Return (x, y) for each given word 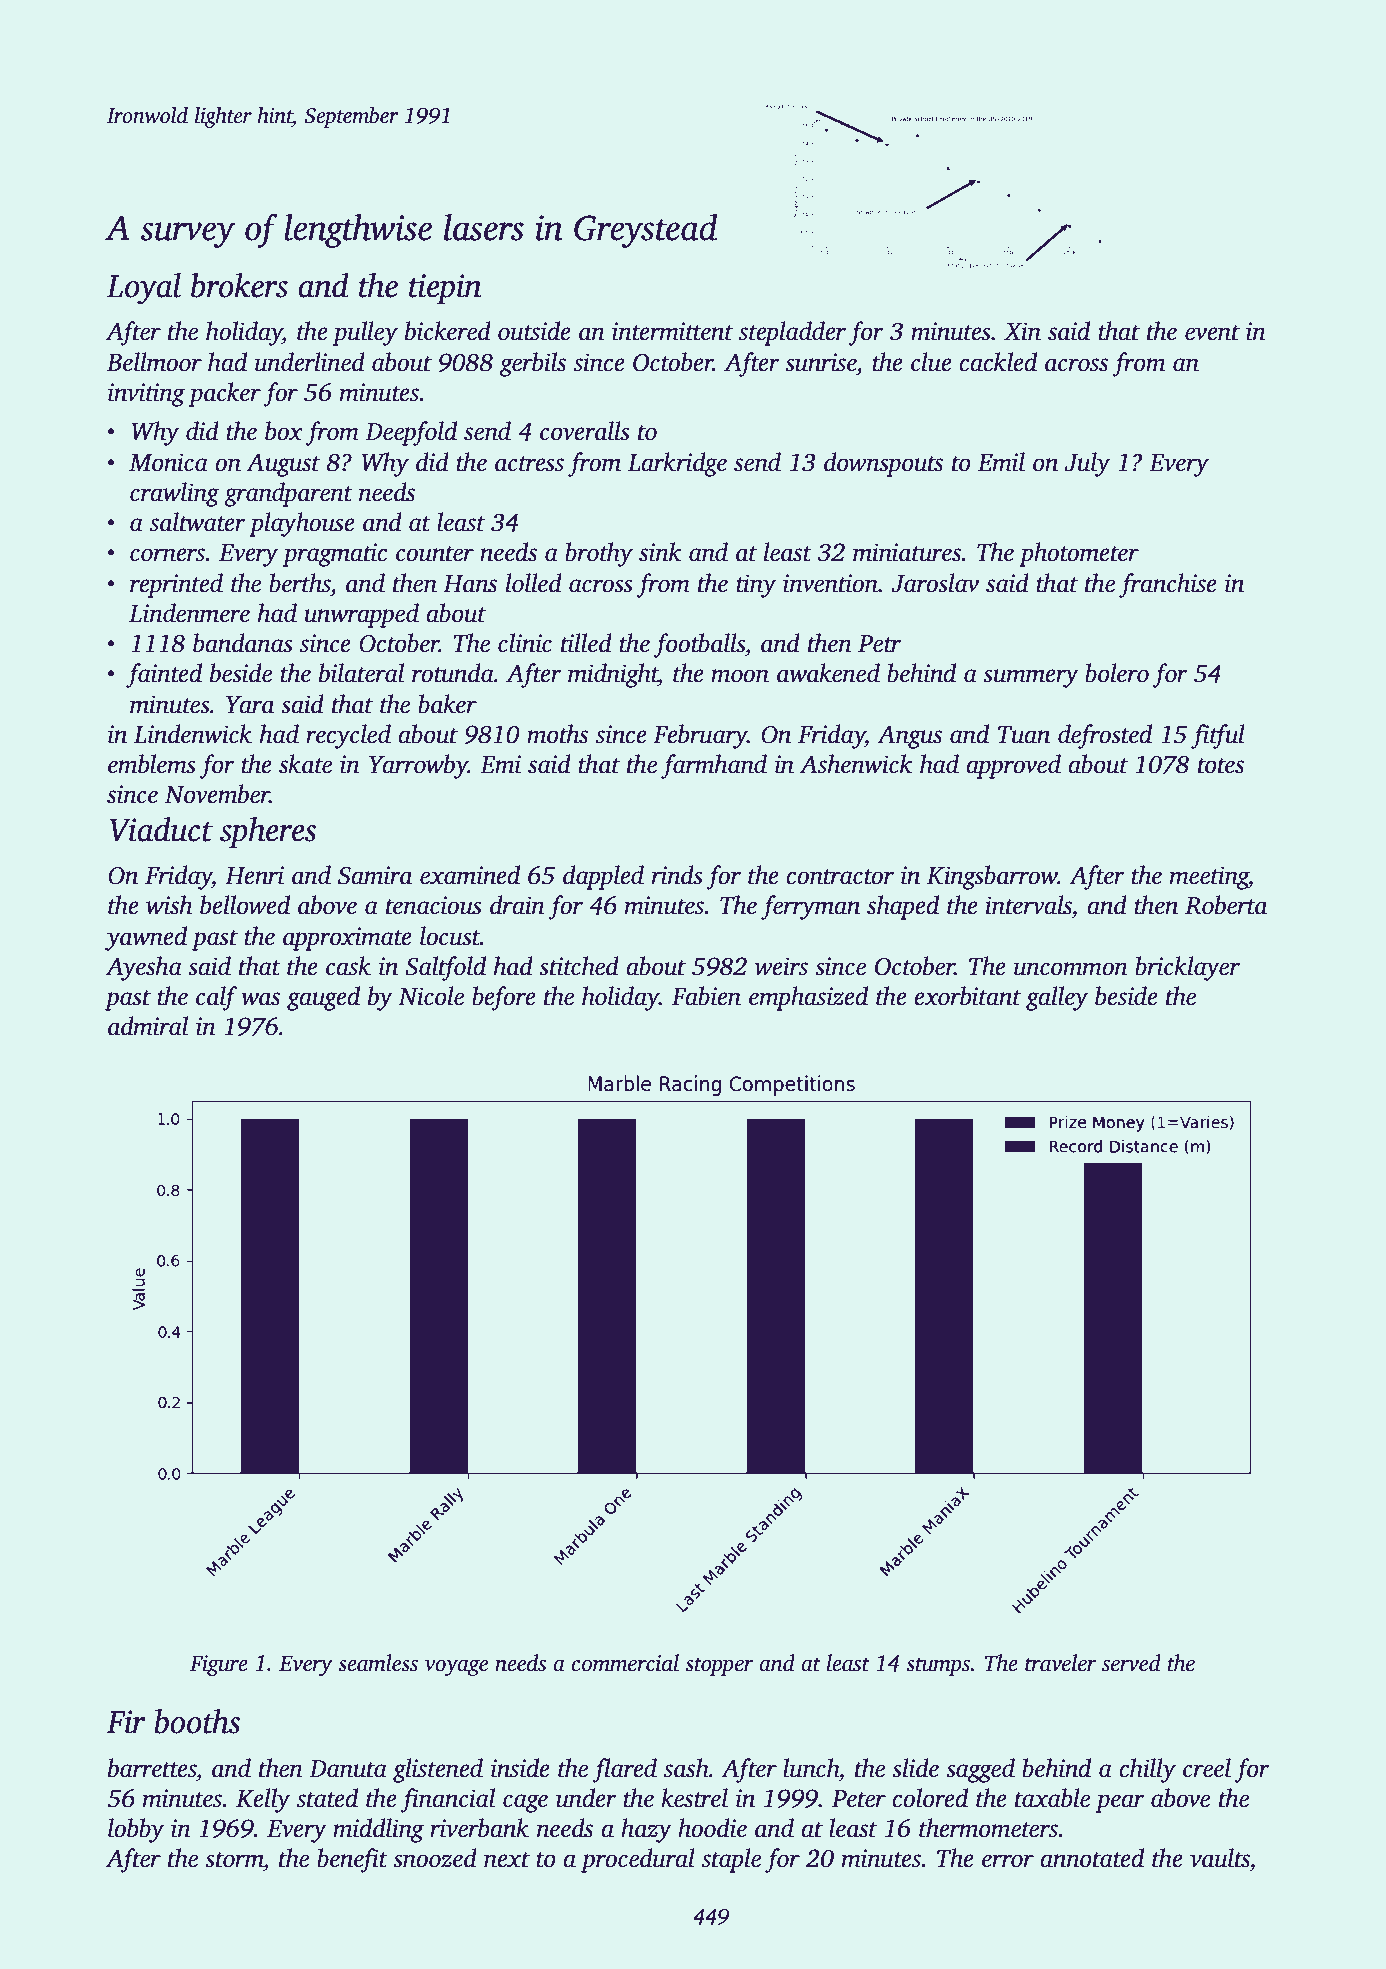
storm (234, 1860)
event (1212, 333)
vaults (1220, 1858)
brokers (239, 285)
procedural (638, 1860)
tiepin (445, 289)
